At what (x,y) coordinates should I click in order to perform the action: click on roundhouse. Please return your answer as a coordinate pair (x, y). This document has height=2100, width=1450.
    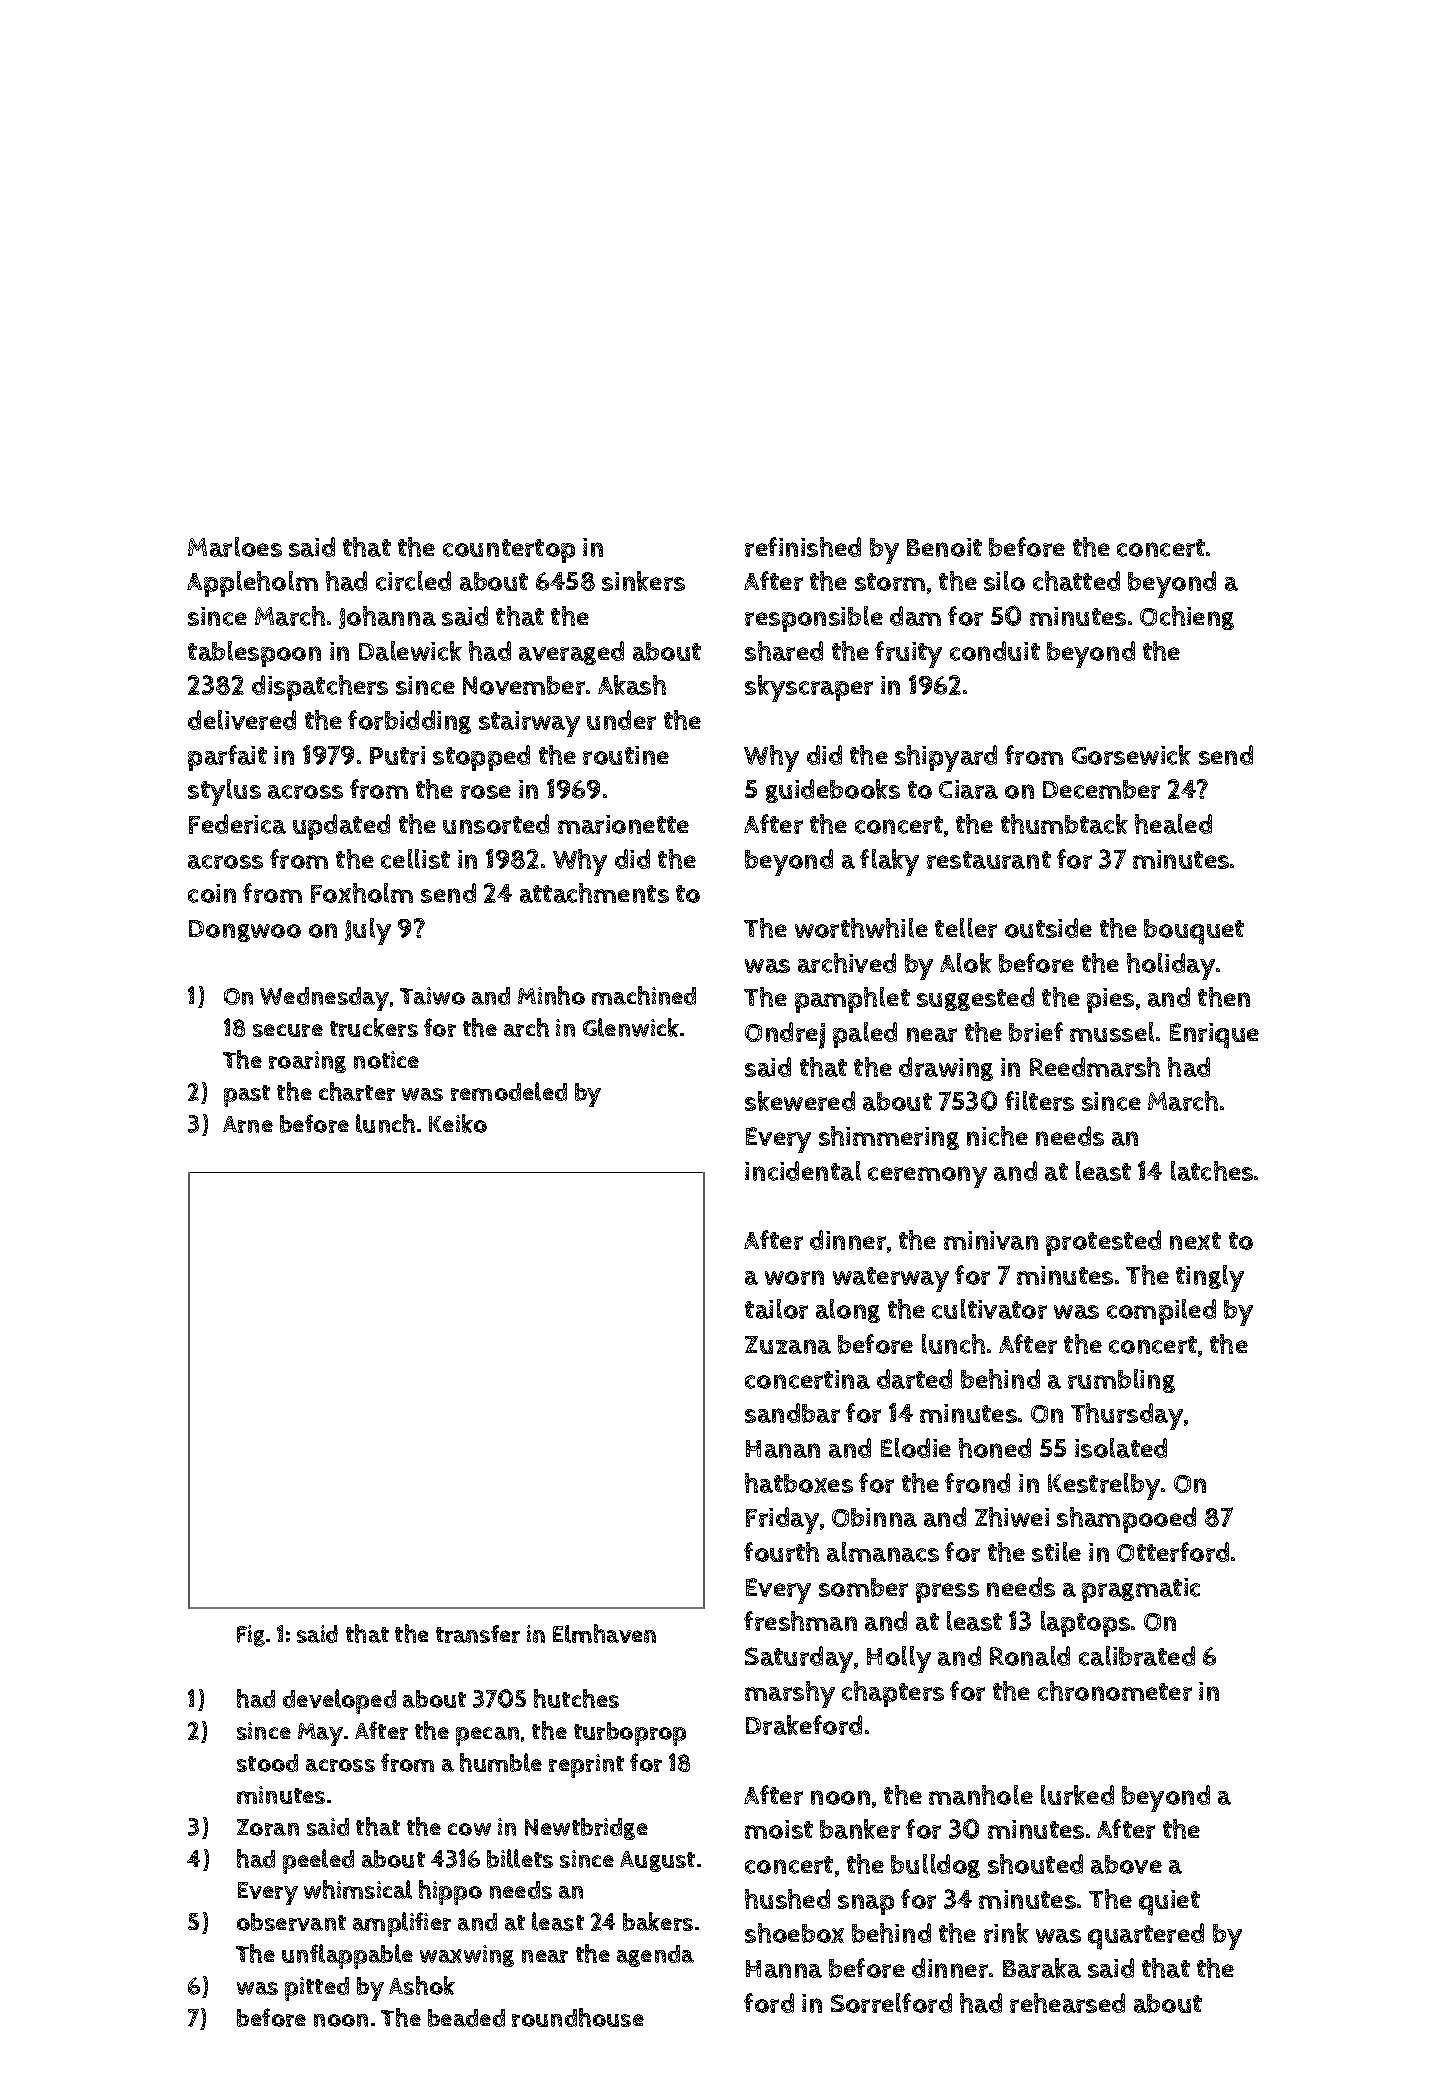
    Looking at the image, I should click on (578, 2017).
